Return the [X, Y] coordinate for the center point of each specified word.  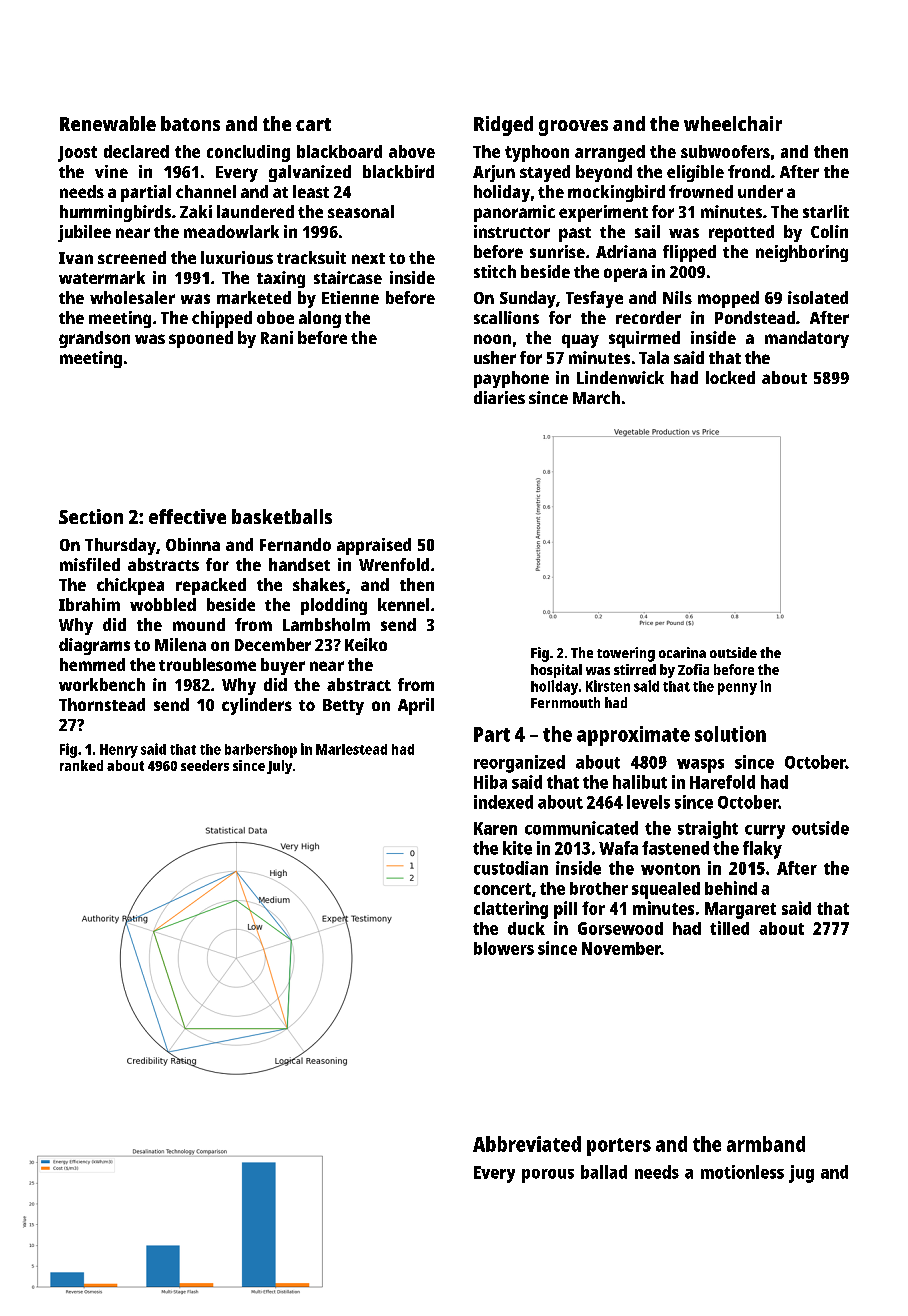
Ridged [503, 126]
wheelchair [733, 123]
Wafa [618, 848]
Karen [495, 828]
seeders [205, 765]
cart [313, 124]
